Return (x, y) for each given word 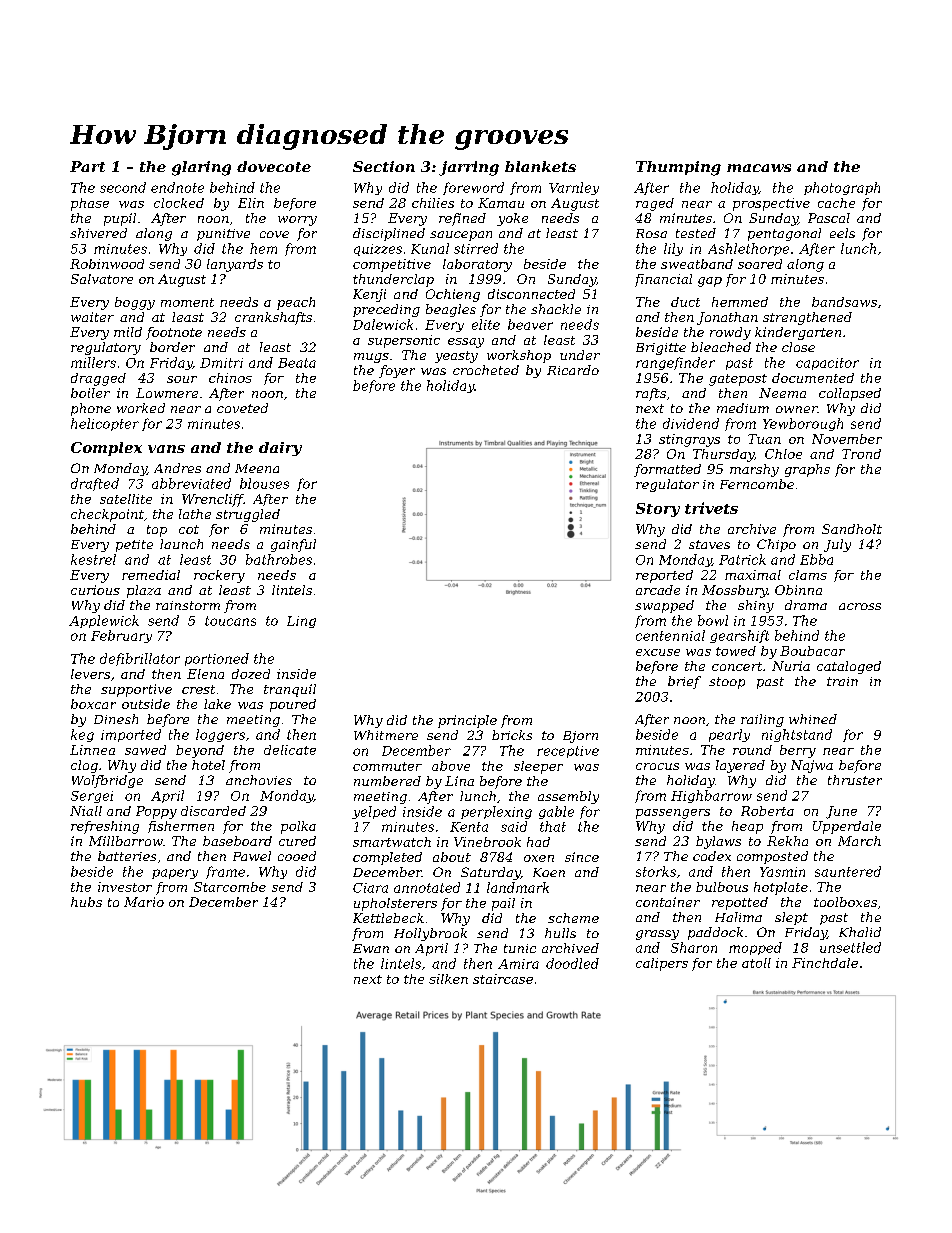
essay (466, 343)
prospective (771, 204)
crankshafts (273, 318)
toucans (230, 621)
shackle (556, 309)
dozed (251, 674)
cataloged (849, 667)
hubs (86, 902)
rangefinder (675, 363)
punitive (223, 235)
